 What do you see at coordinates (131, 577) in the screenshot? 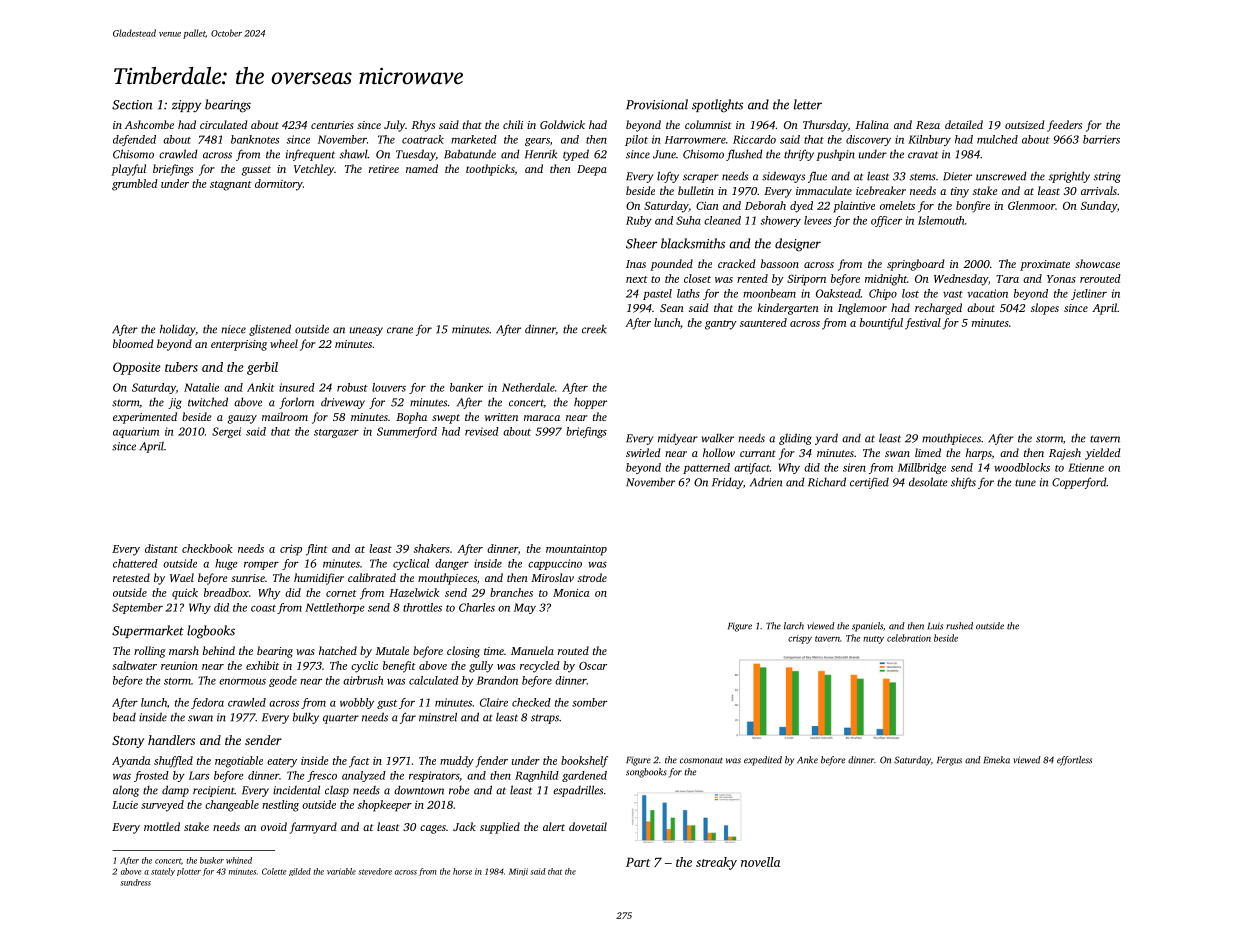
I see `retested` at bounding box center [131, 577].
